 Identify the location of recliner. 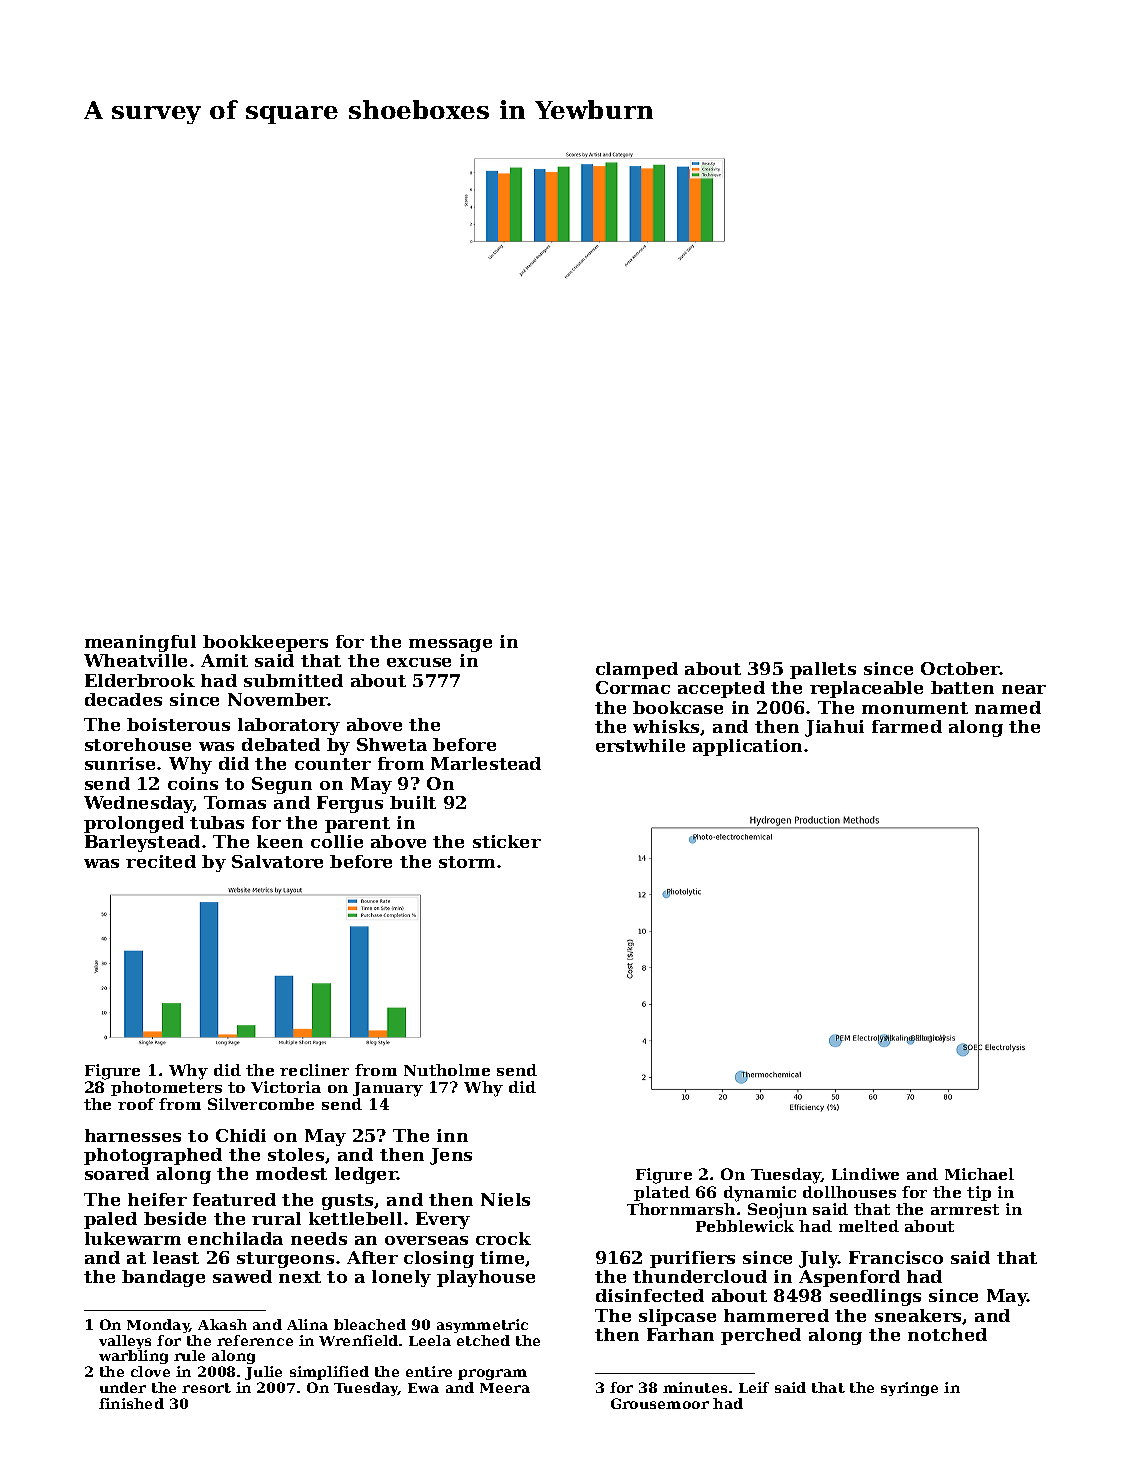
(314, 1070).
